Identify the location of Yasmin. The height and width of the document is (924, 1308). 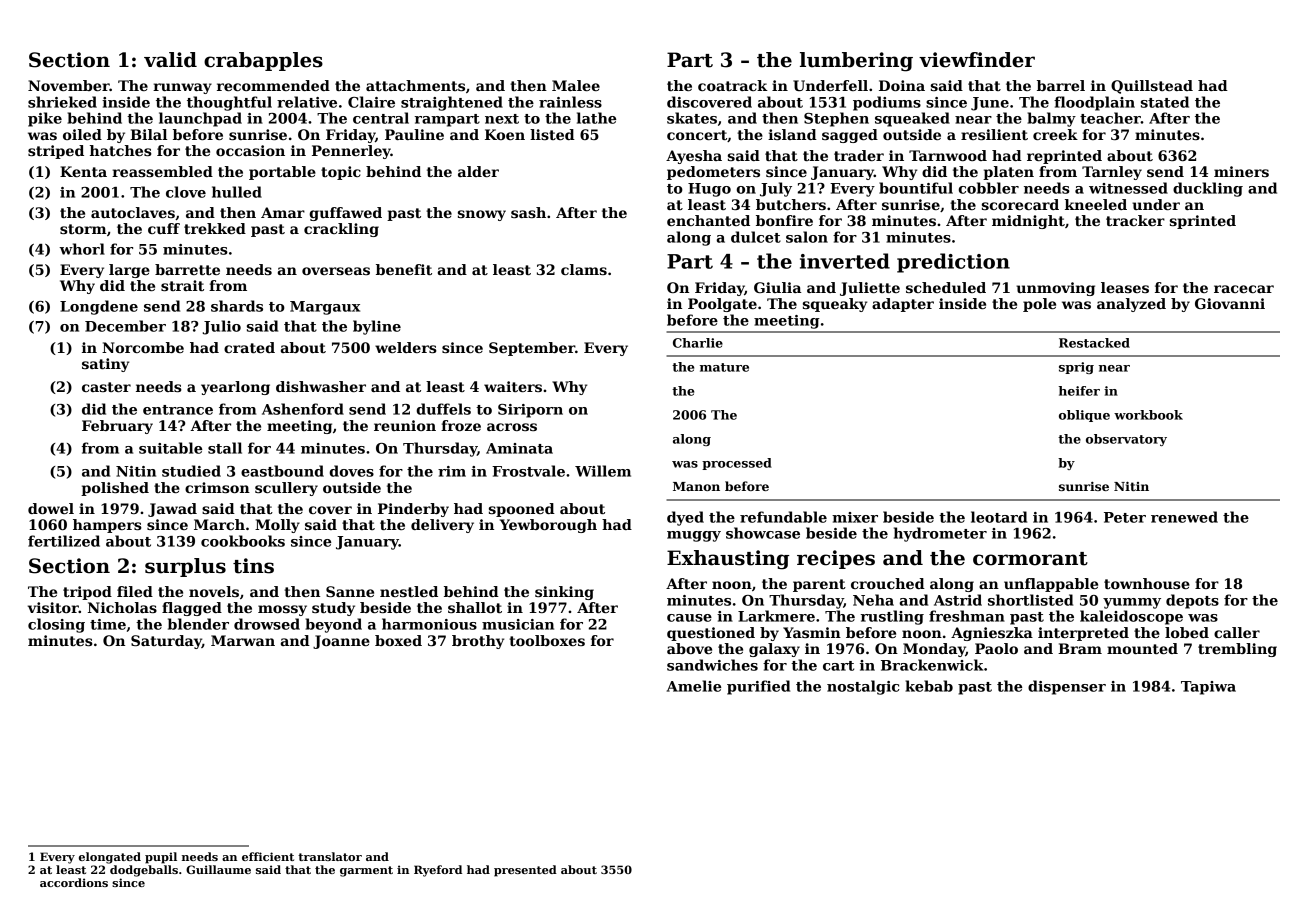
(812, 632).
